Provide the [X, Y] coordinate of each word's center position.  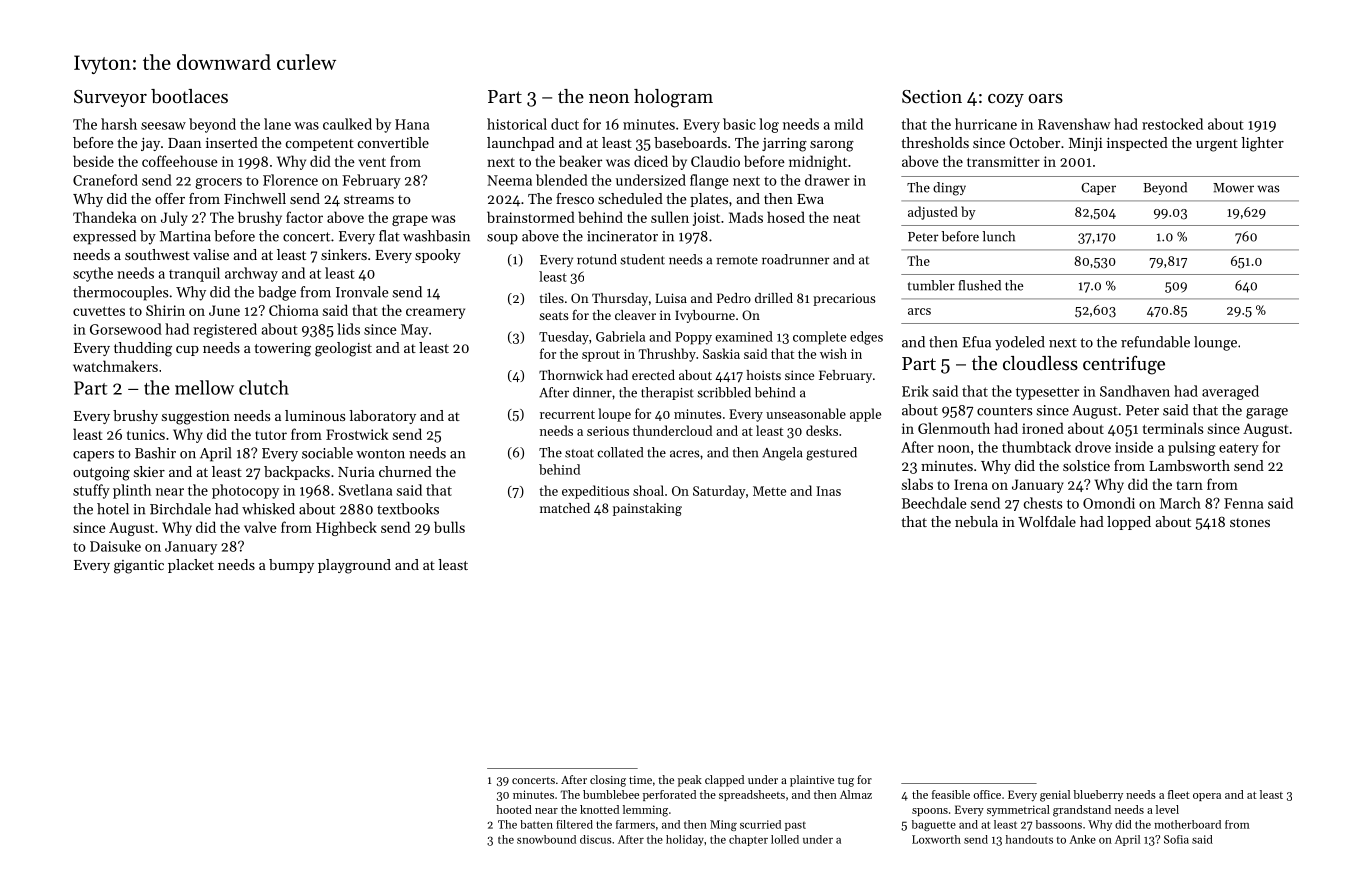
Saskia [721, 353]
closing [608, 781]
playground [354, 566]
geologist [343, 349]
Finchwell [255, 198]
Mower [1233, 188]
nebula [976, 521]
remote [737, 260]
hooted [514, 809]
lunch [998, 236]
